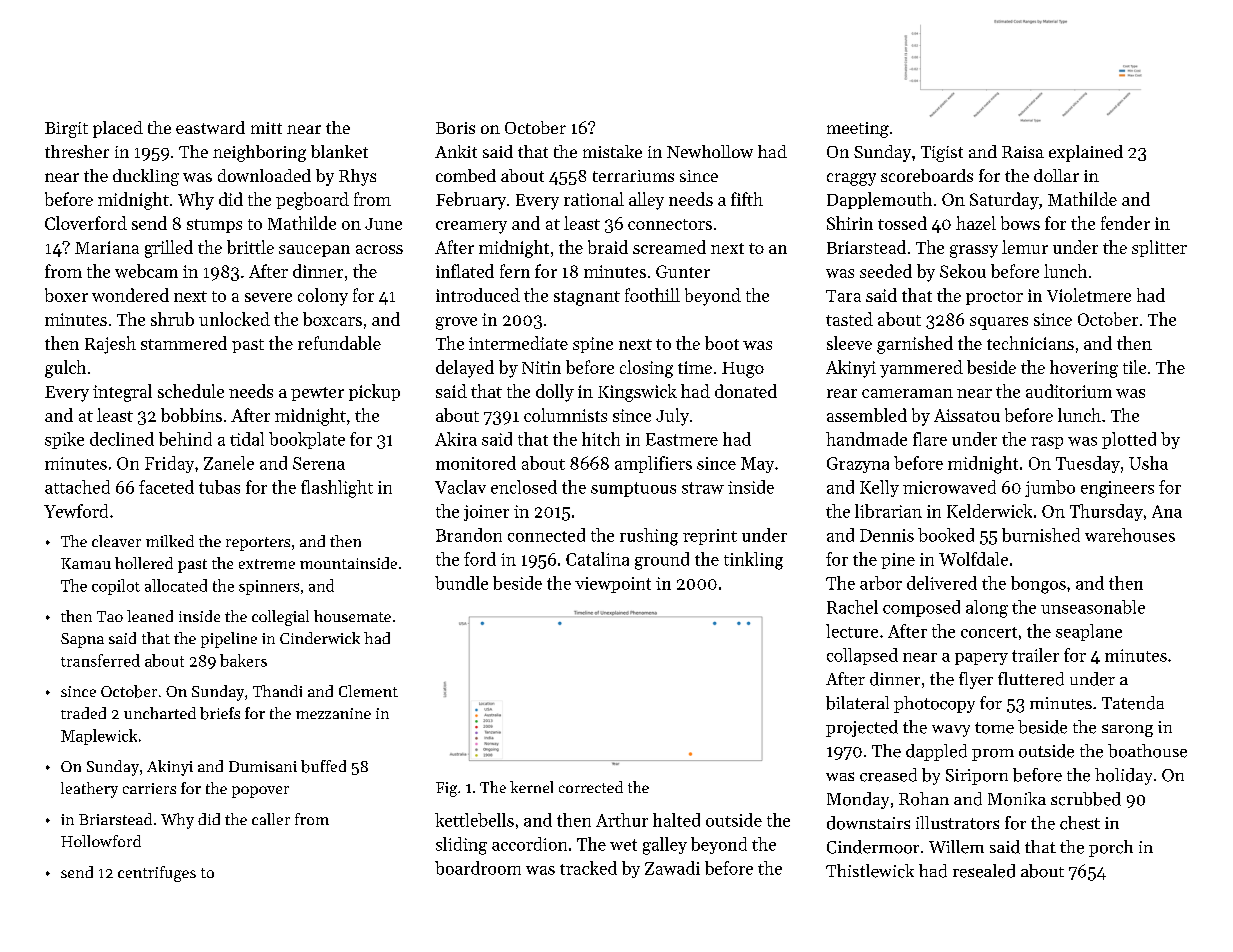  I want to click on halted, so click(676, 820).
